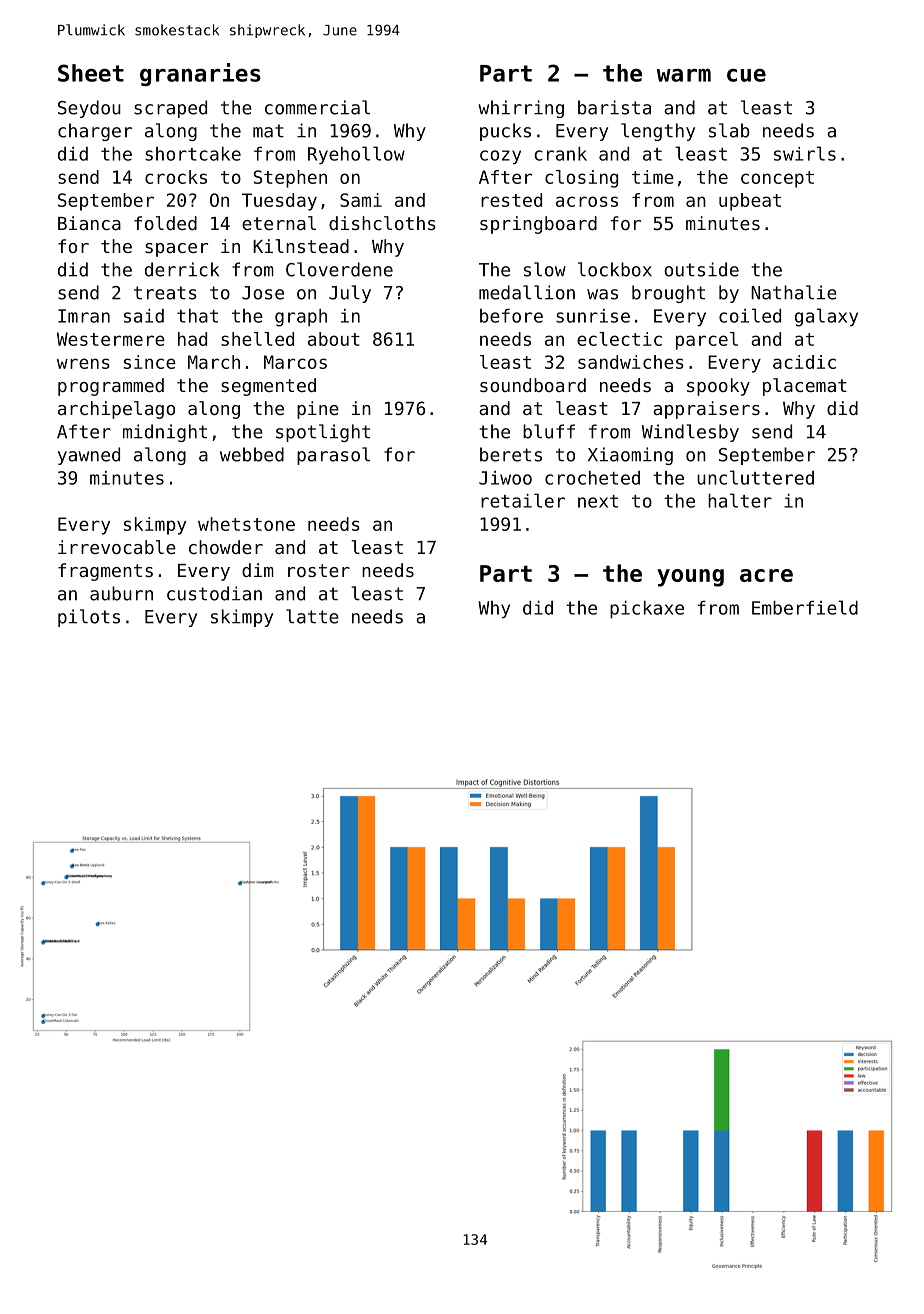 This screenshot has width=924, height=1314. Describe the element at coordinates (182, 269) in the screenshot. I see `derrick` at that location.
